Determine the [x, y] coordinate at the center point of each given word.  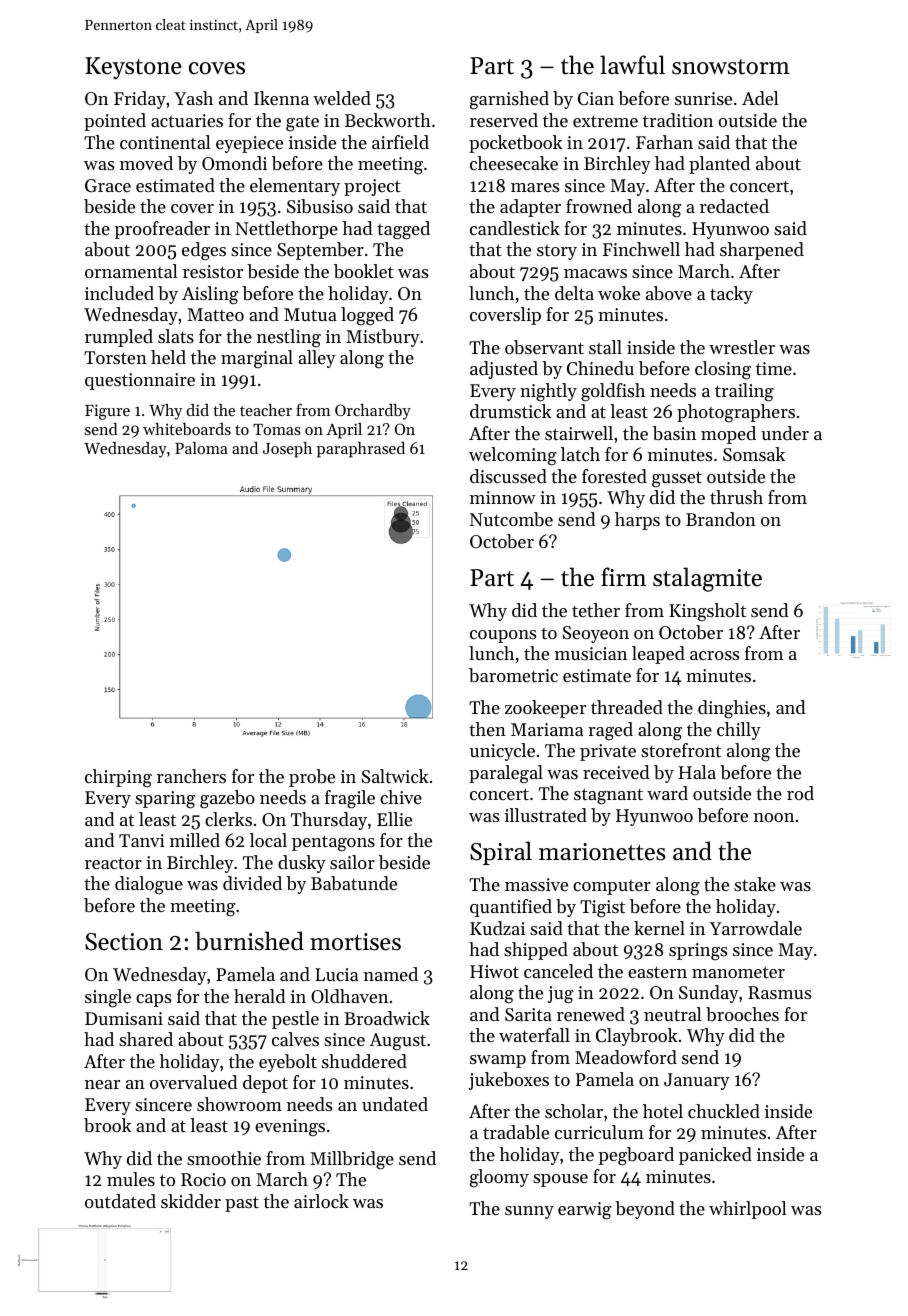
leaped [658, 655]
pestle [295, 1020]
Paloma [201, 448]
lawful [632, 65]
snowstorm [731, 67]
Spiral [501, 853]
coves [217, 68]
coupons [503, 636]
